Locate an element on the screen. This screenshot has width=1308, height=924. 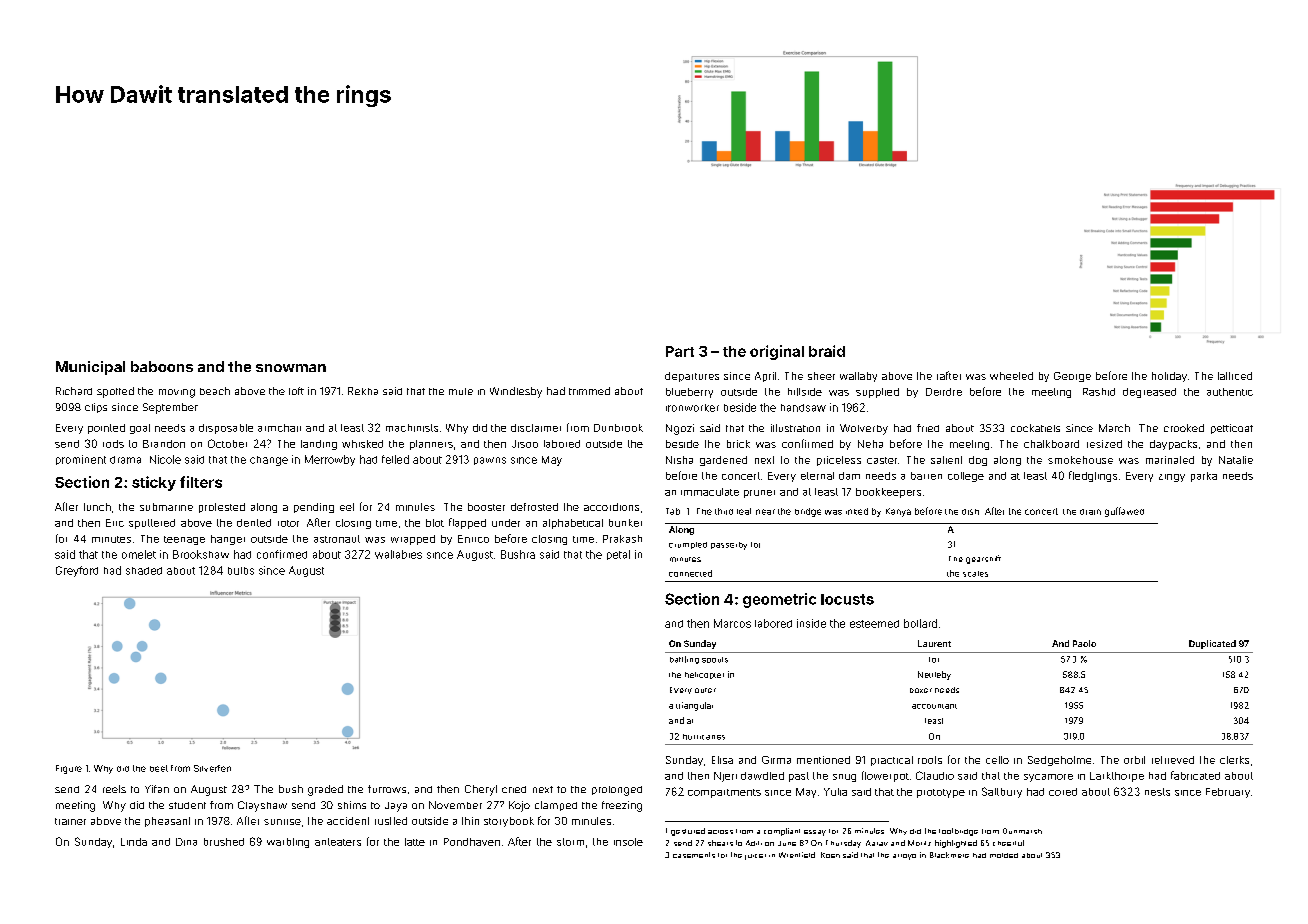
brick is located at coordinates (738, 444).
